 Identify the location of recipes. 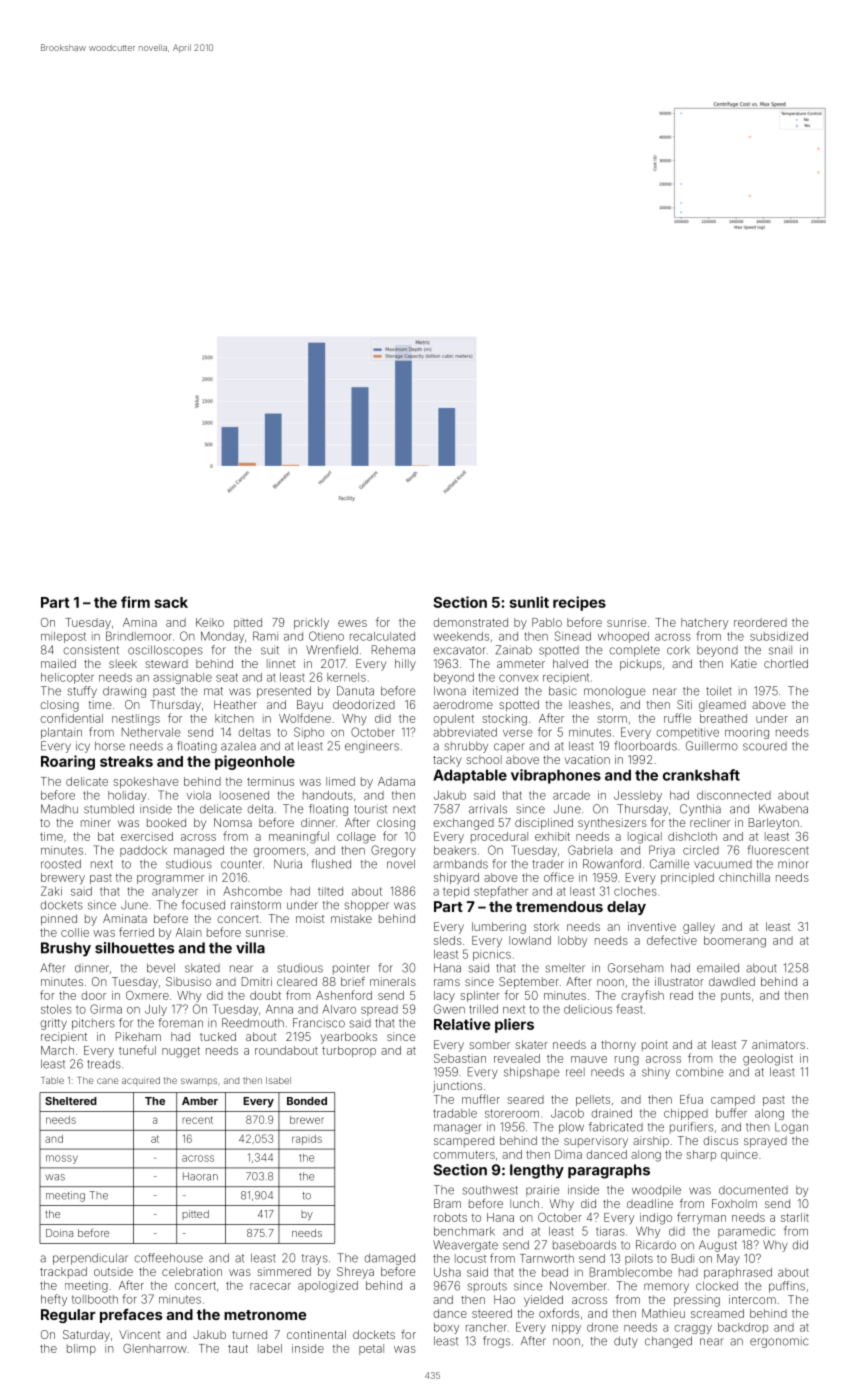
(579, 603).
